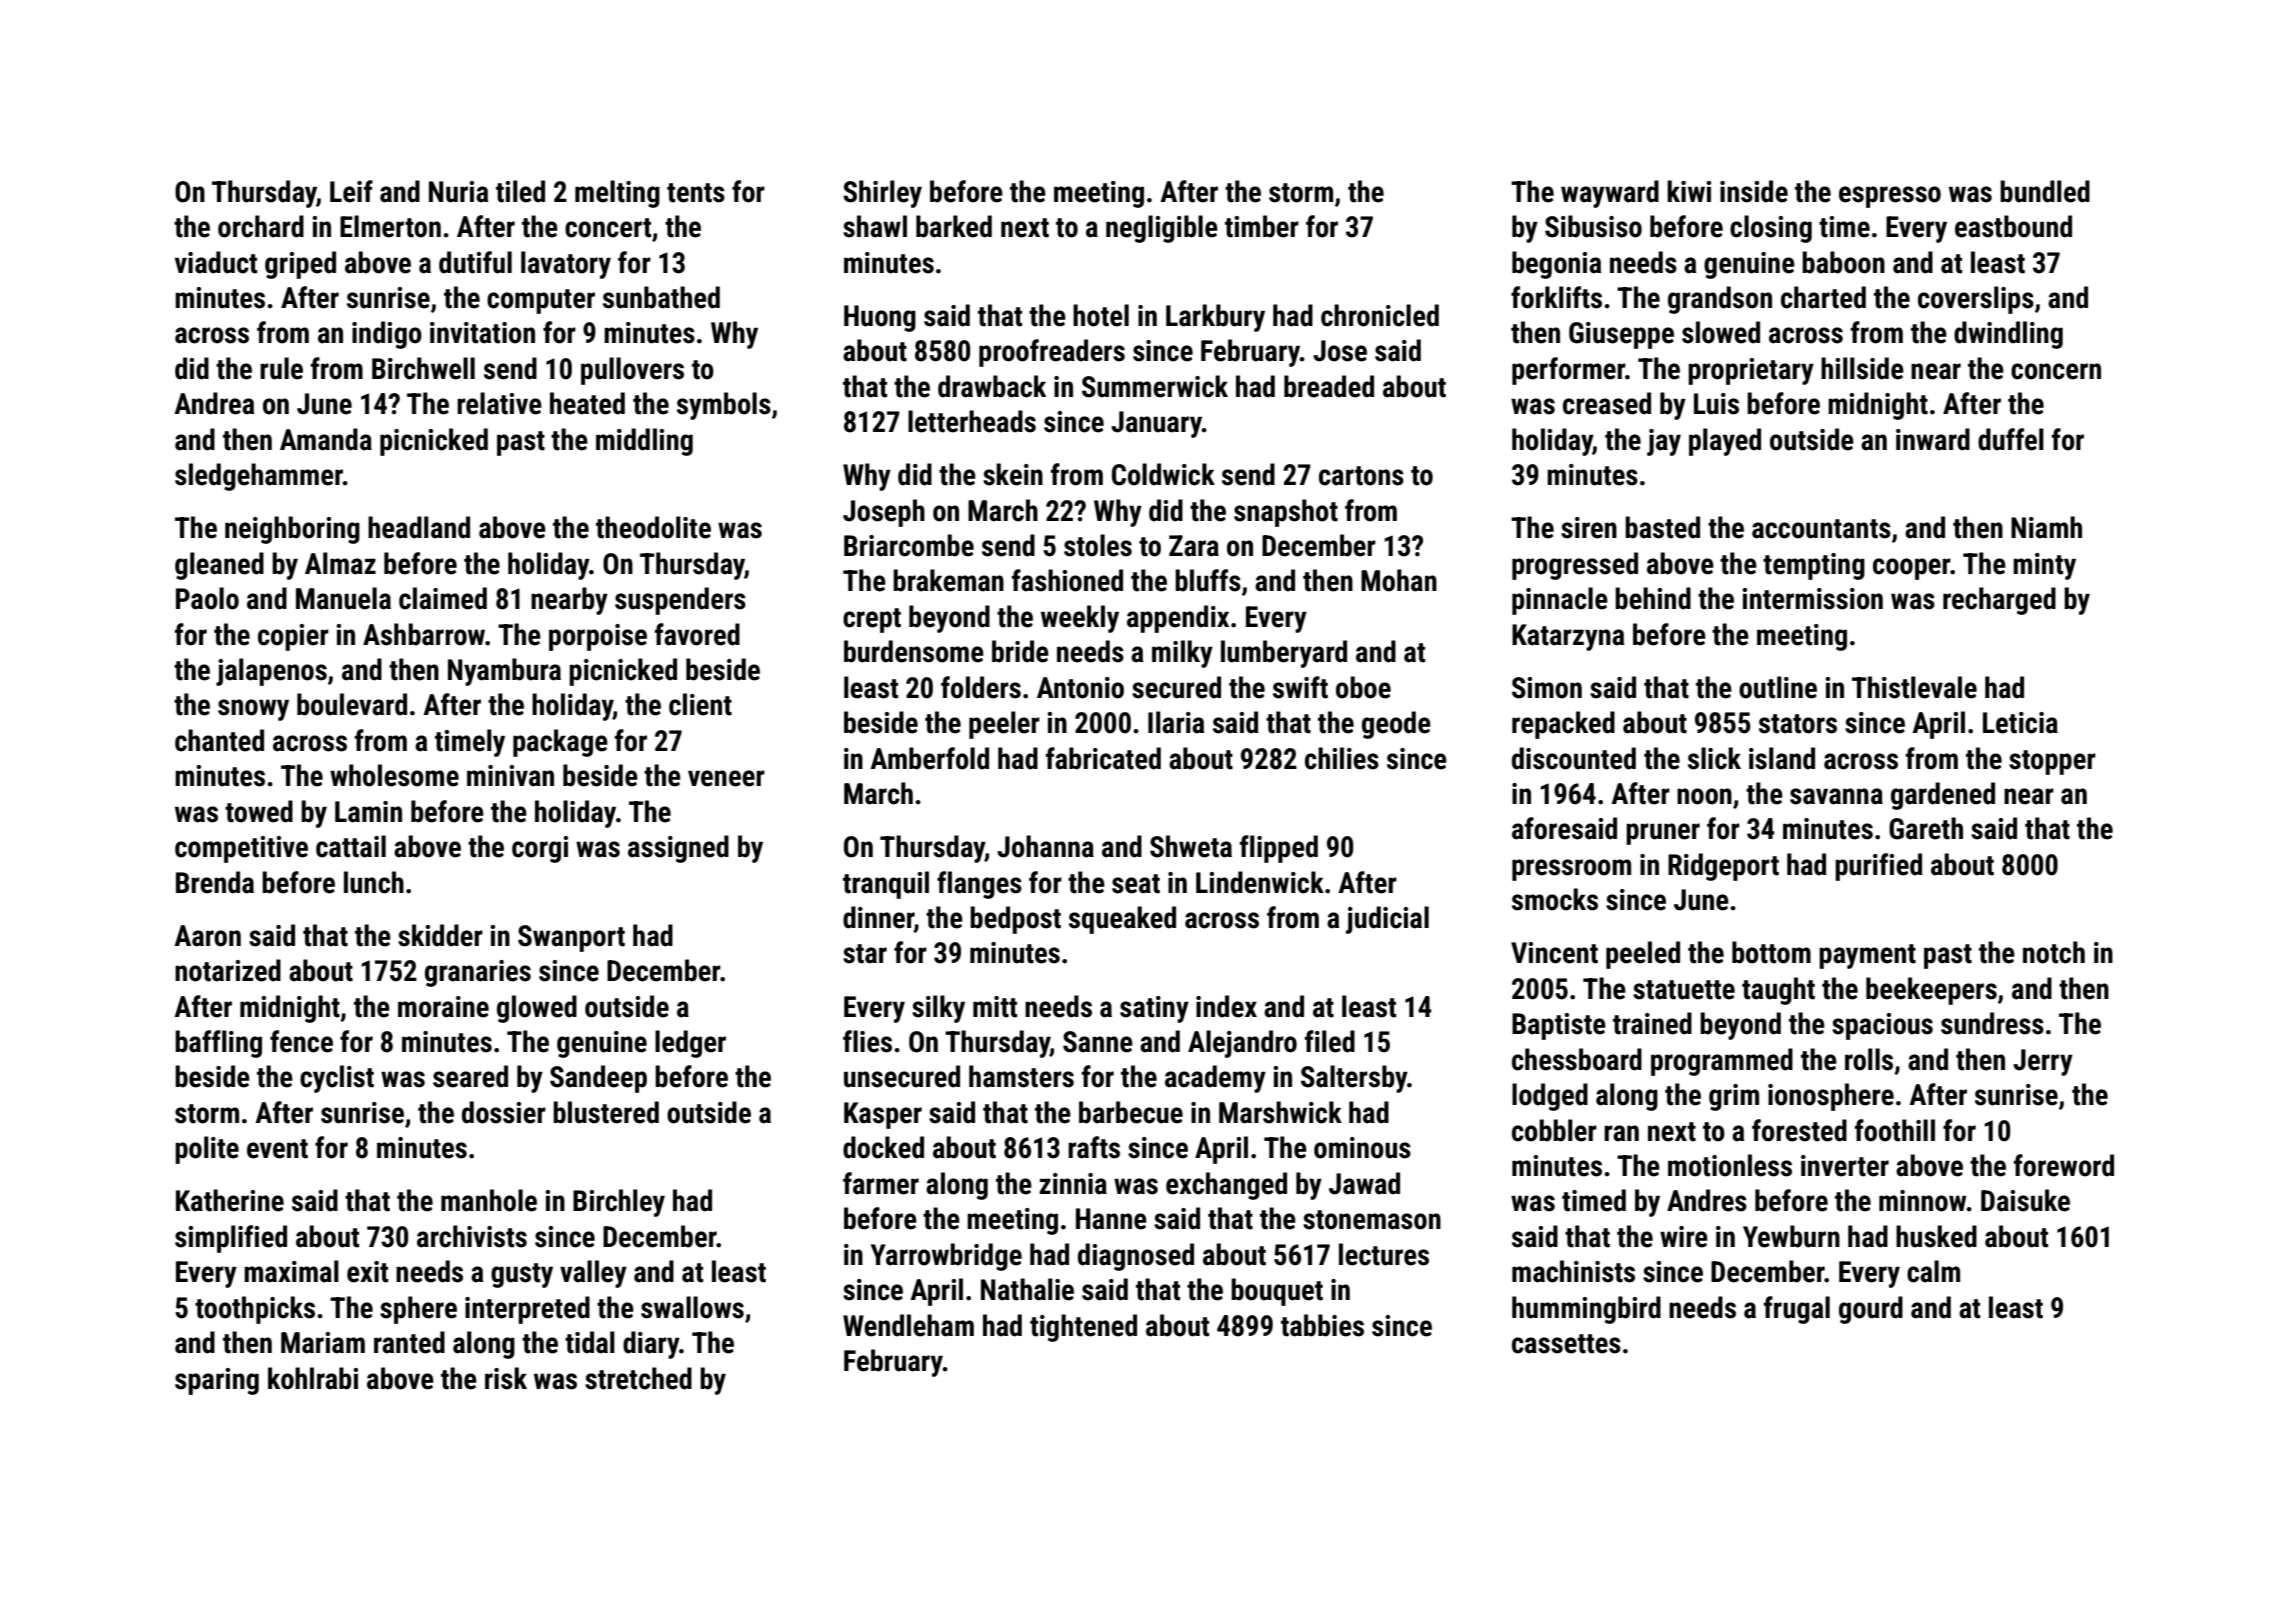 The width and height of the page is (2292, 1620). Describe the element at coordinates (1384, 1254) in the page. I see `lectures` at that location.
